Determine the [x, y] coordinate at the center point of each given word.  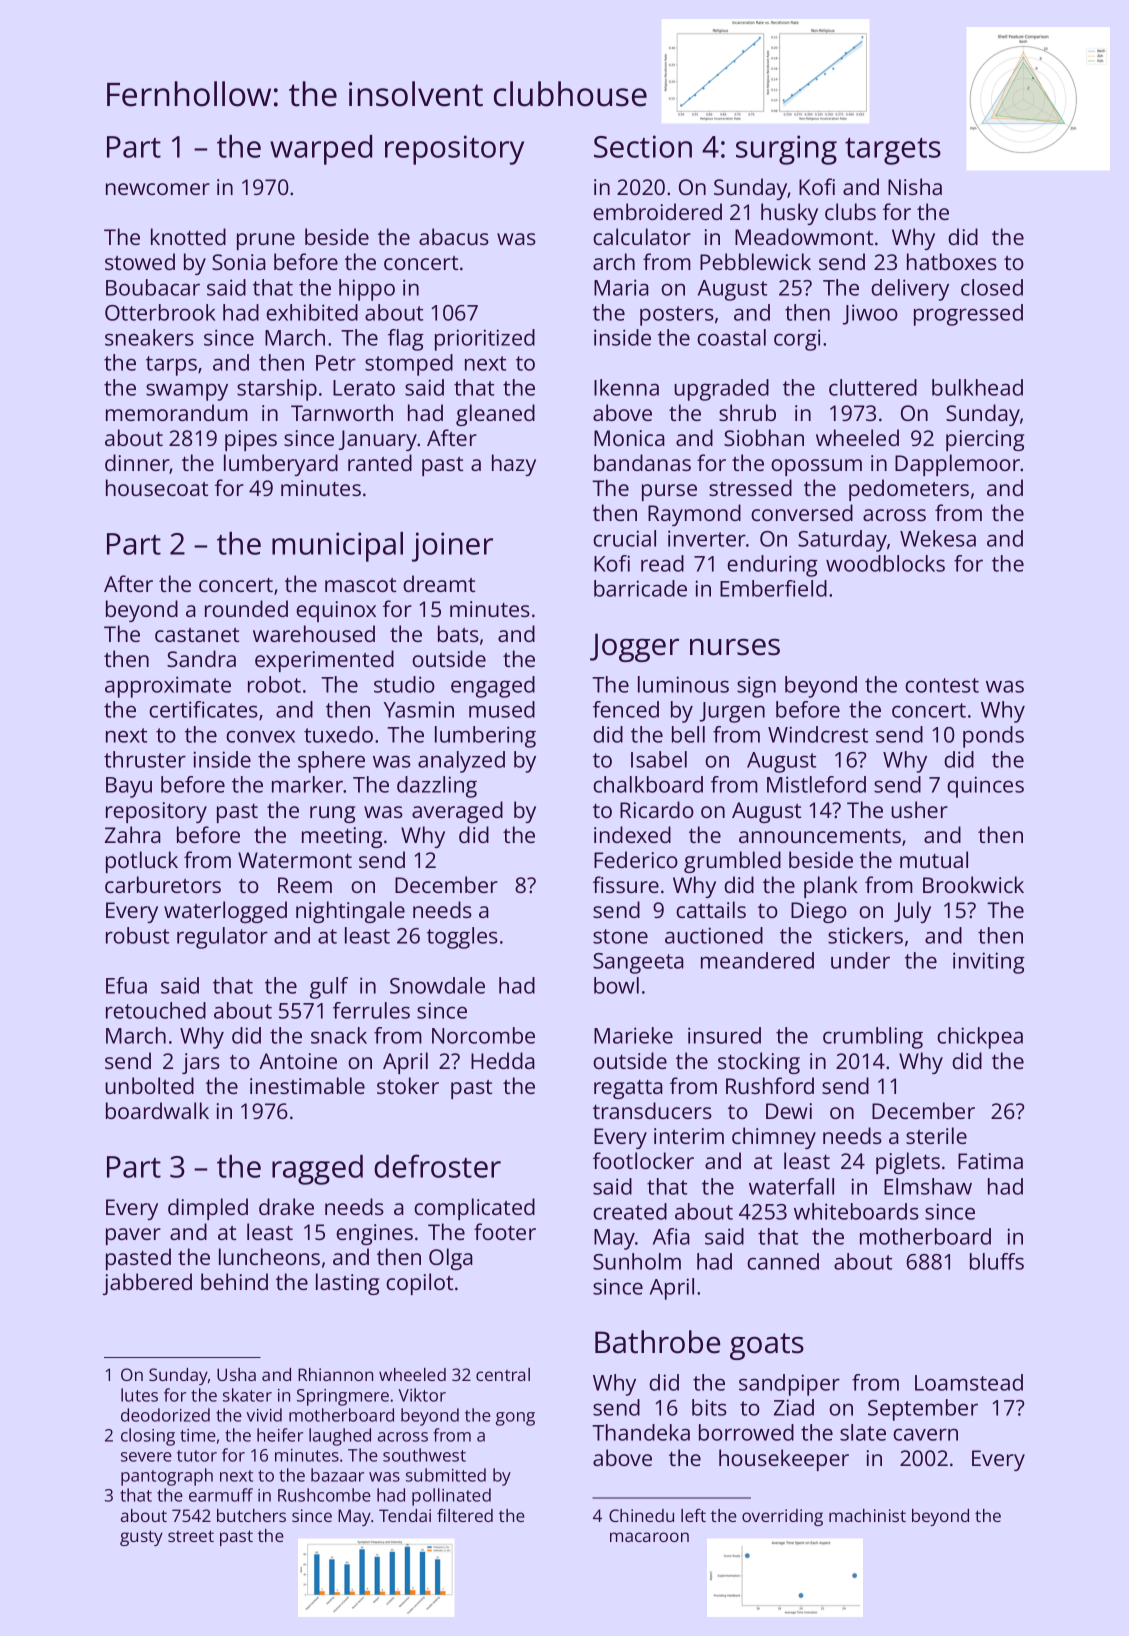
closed [992, 287]
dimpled [208, 1209]
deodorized [165, 1415]
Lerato [364, 388]
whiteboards [856, 1211]
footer [505, 1231]
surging [786, 150]
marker [307, 784]
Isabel [659, 759]
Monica [629, 438]
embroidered [657, 211]
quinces [985, 787]
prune [266, 241]
